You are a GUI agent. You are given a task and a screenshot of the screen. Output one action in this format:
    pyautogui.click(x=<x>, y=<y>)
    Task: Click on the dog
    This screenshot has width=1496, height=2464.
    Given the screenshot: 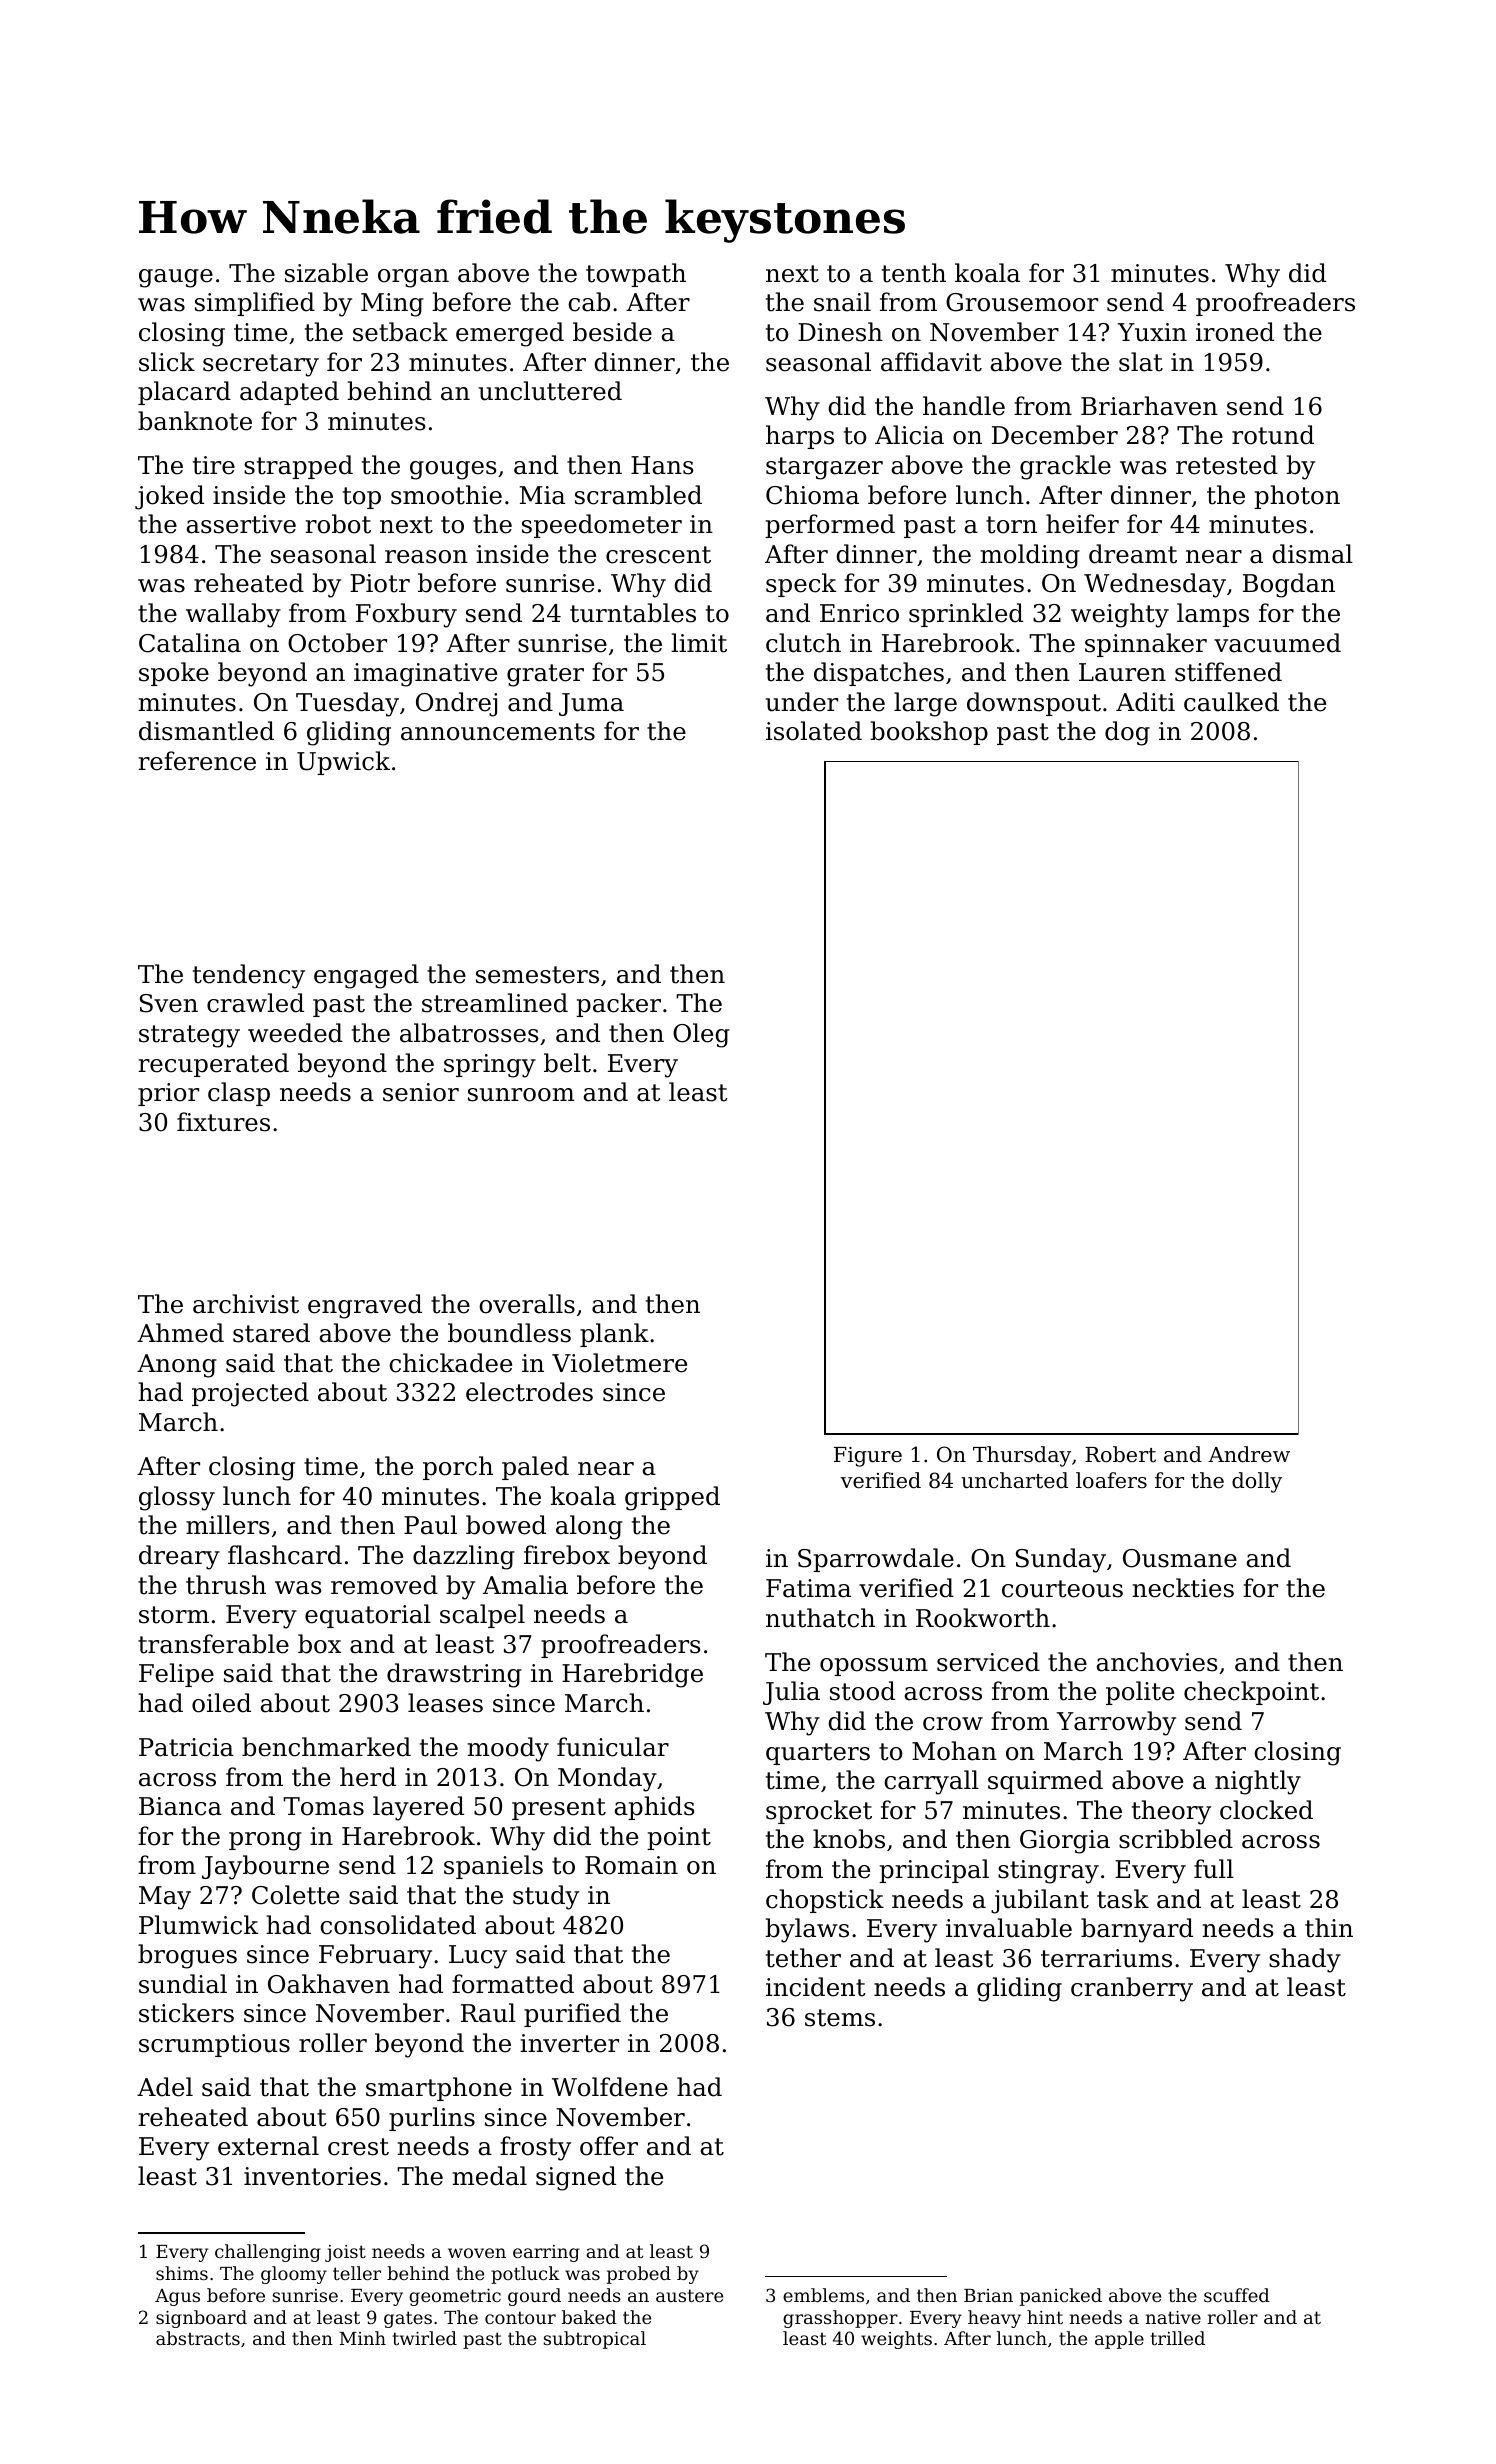 What is the action you would take?
    pyautogui.click(x=1127, y=733)
